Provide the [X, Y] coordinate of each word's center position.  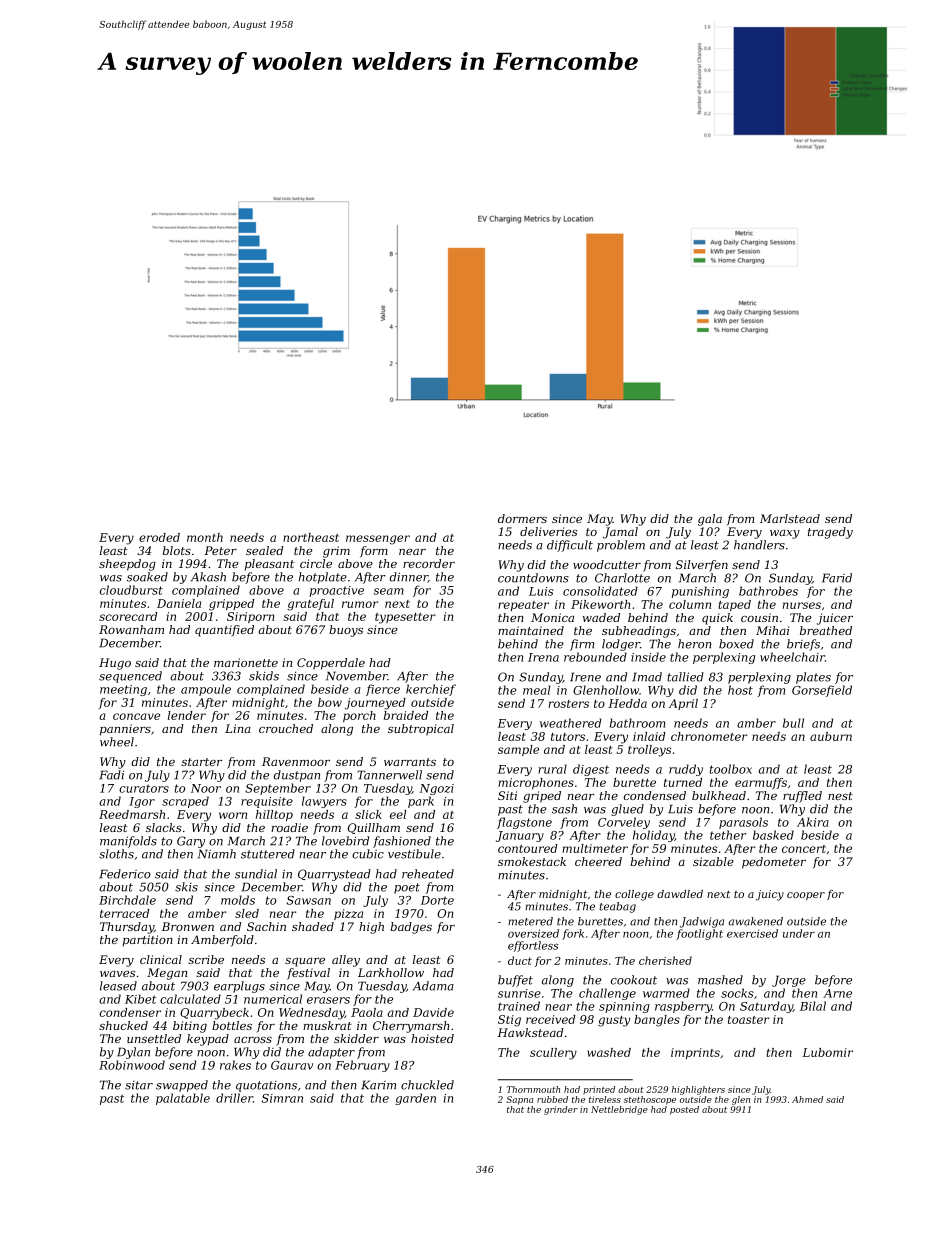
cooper [806, 896]
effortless [533, 946]
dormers [522, 518]
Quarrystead [334, 875]
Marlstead [790, 518]
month [205, 537]
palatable [183, 1099]
